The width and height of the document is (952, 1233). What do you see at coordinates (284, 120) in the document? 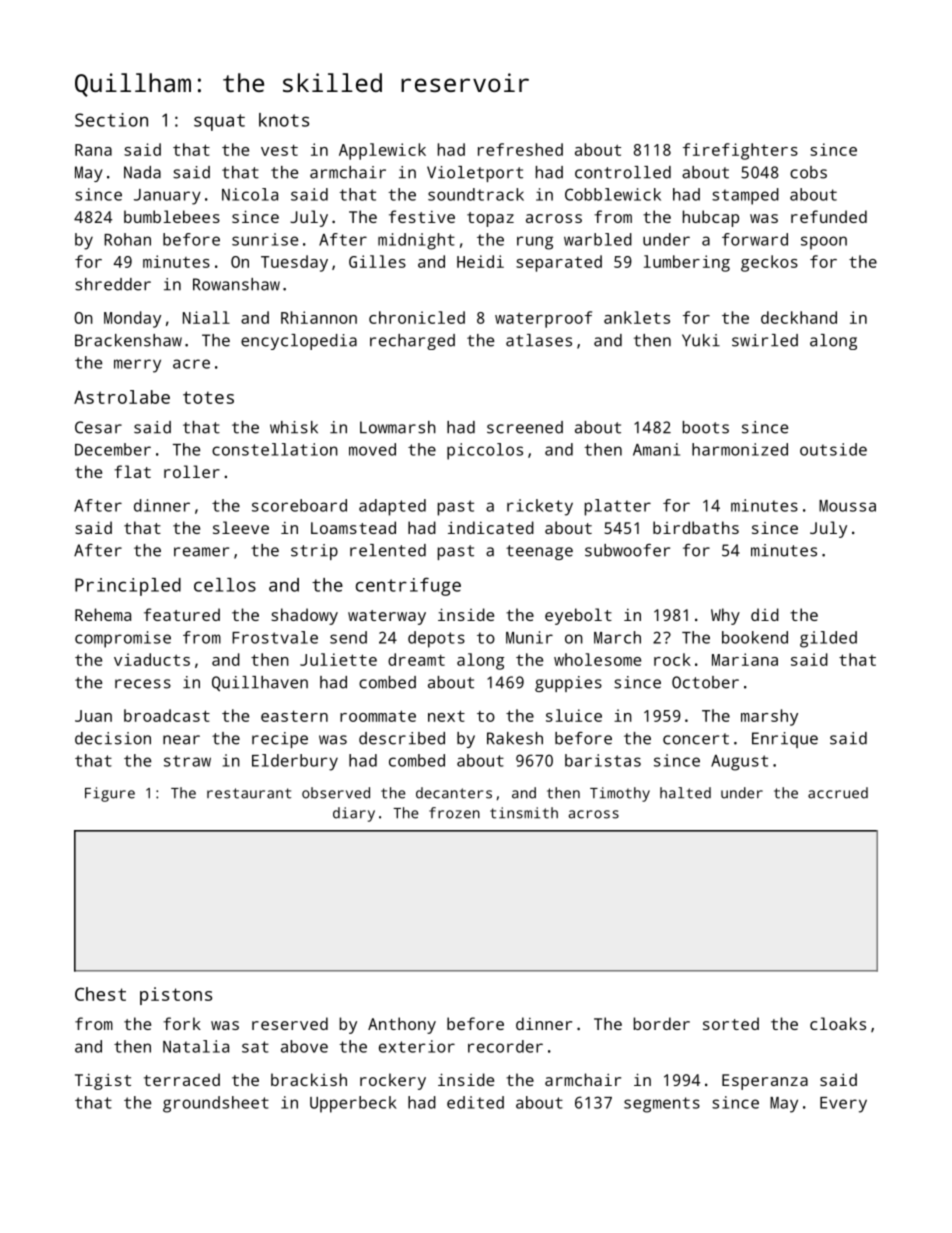
I see `knots` at bounding box center [284, 120].
